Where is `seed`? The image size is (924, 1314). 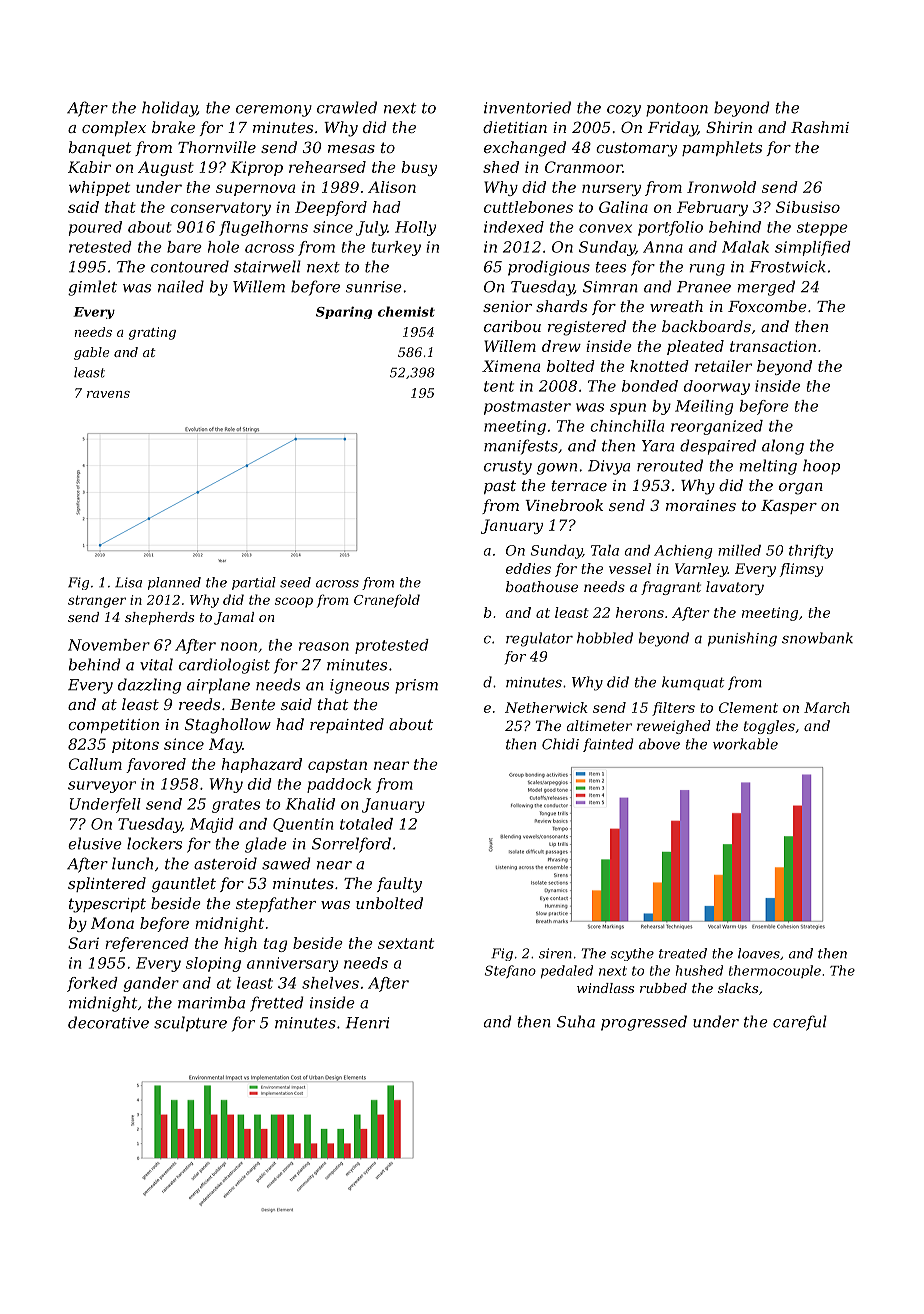 seed is located at coordinates (295, 582).
